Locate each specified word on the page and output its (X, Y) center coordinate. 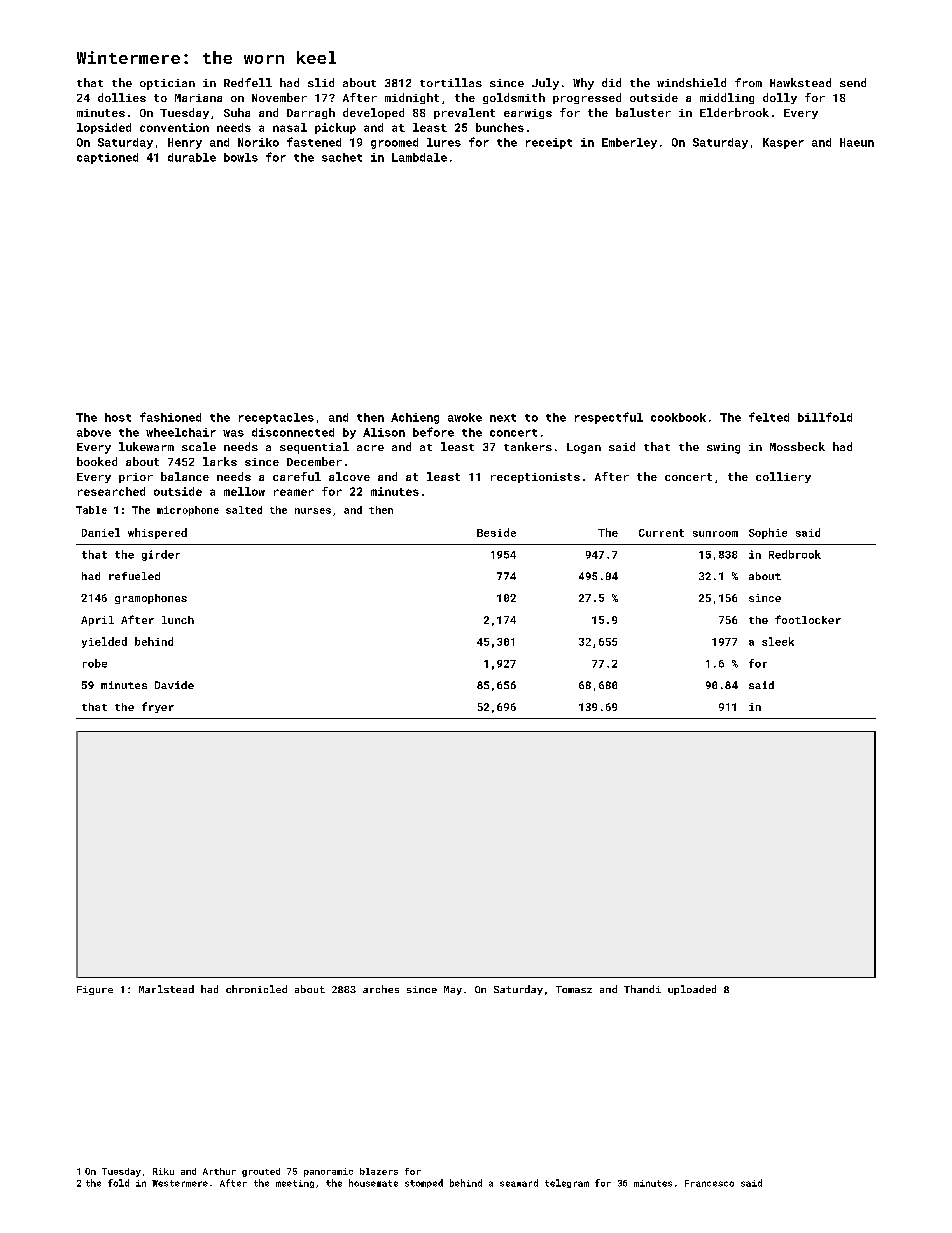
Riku (163, 1171)
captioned (107, 158)
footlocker (808, 619)
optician (167, 84)
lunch (178, 620)
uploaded (692, 990)
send (853, 82)
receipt (549, 143)
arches (381, 989)
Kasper (783, 143)
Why (583, 84)
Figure (95, 990)
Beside (496, 532)
